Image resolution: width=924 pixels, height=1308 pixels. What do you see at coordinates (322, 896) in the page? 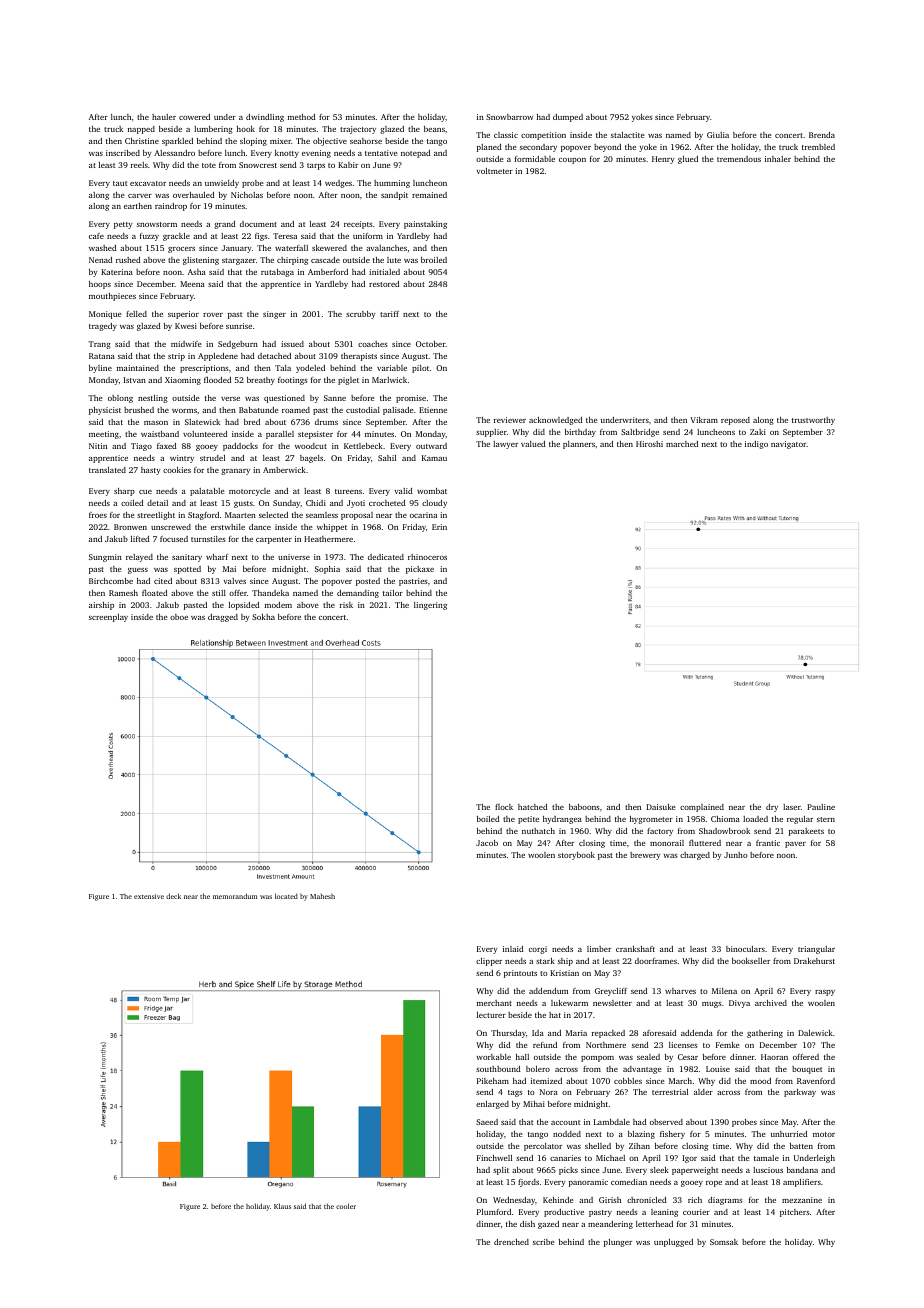
I see `Mahesh` at bounding box center [322, 896].
